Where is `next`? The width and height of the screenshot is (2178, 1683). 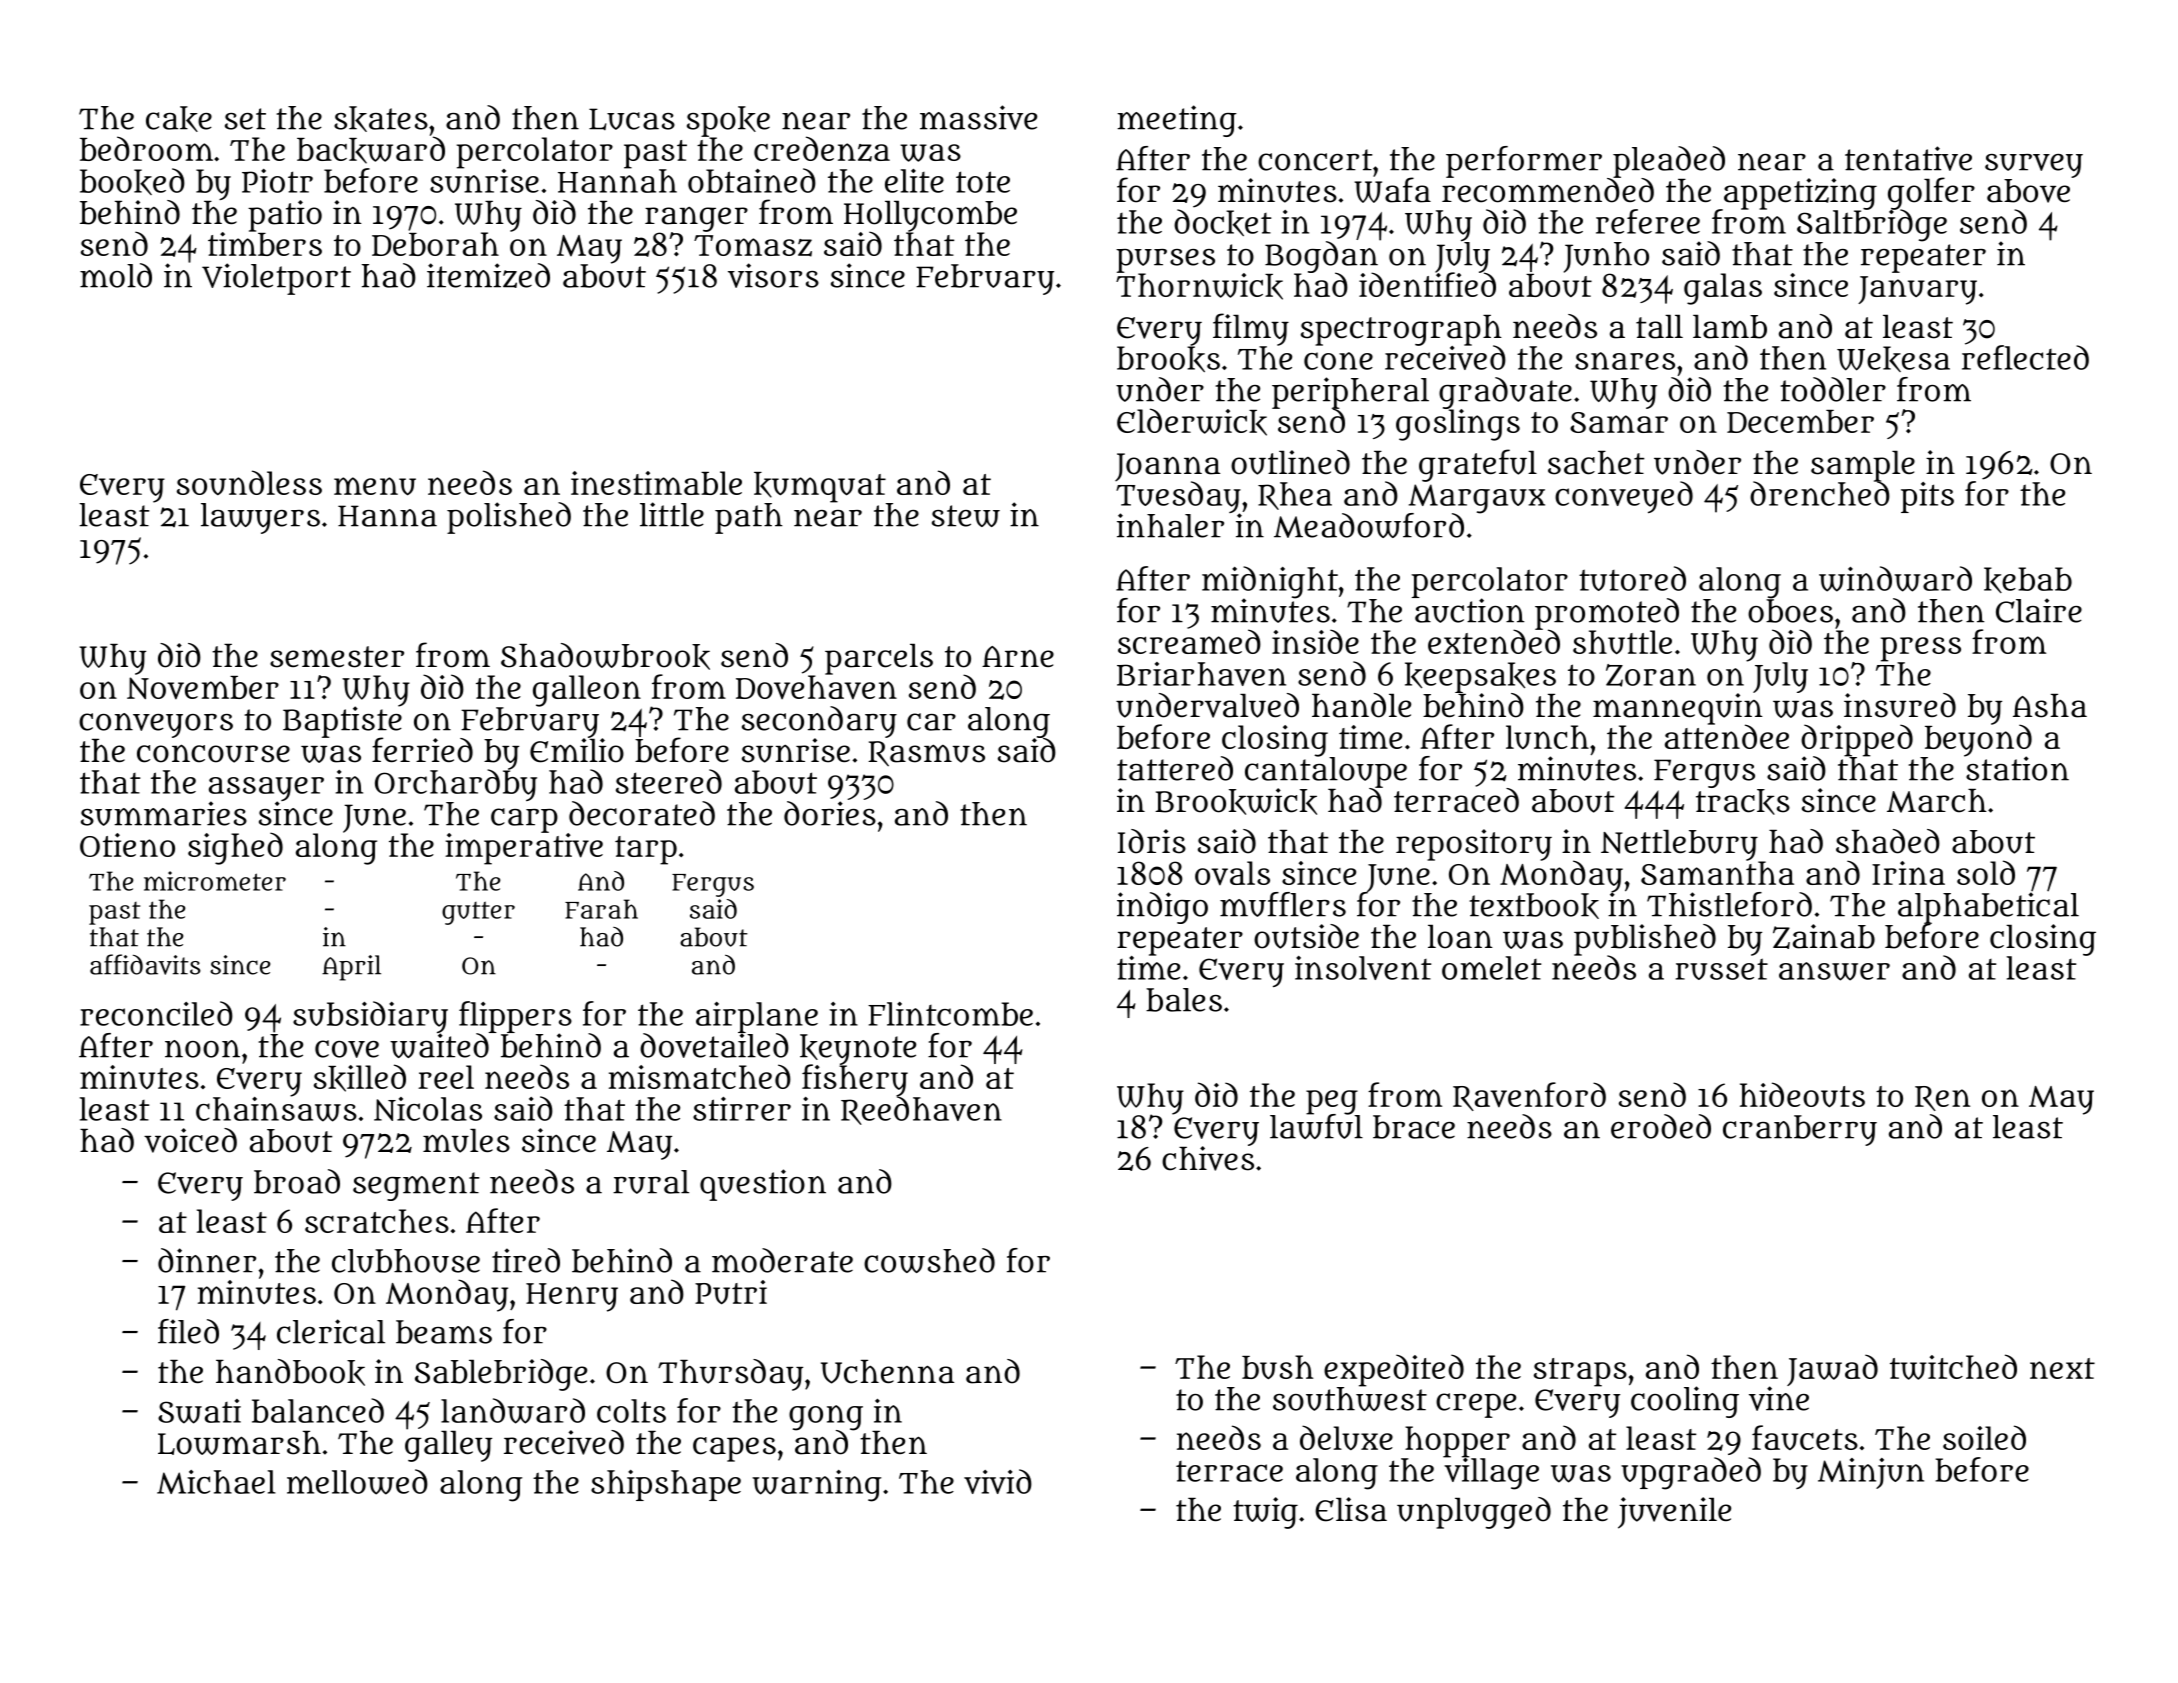
next is located at coordinates (2062, 1368).
